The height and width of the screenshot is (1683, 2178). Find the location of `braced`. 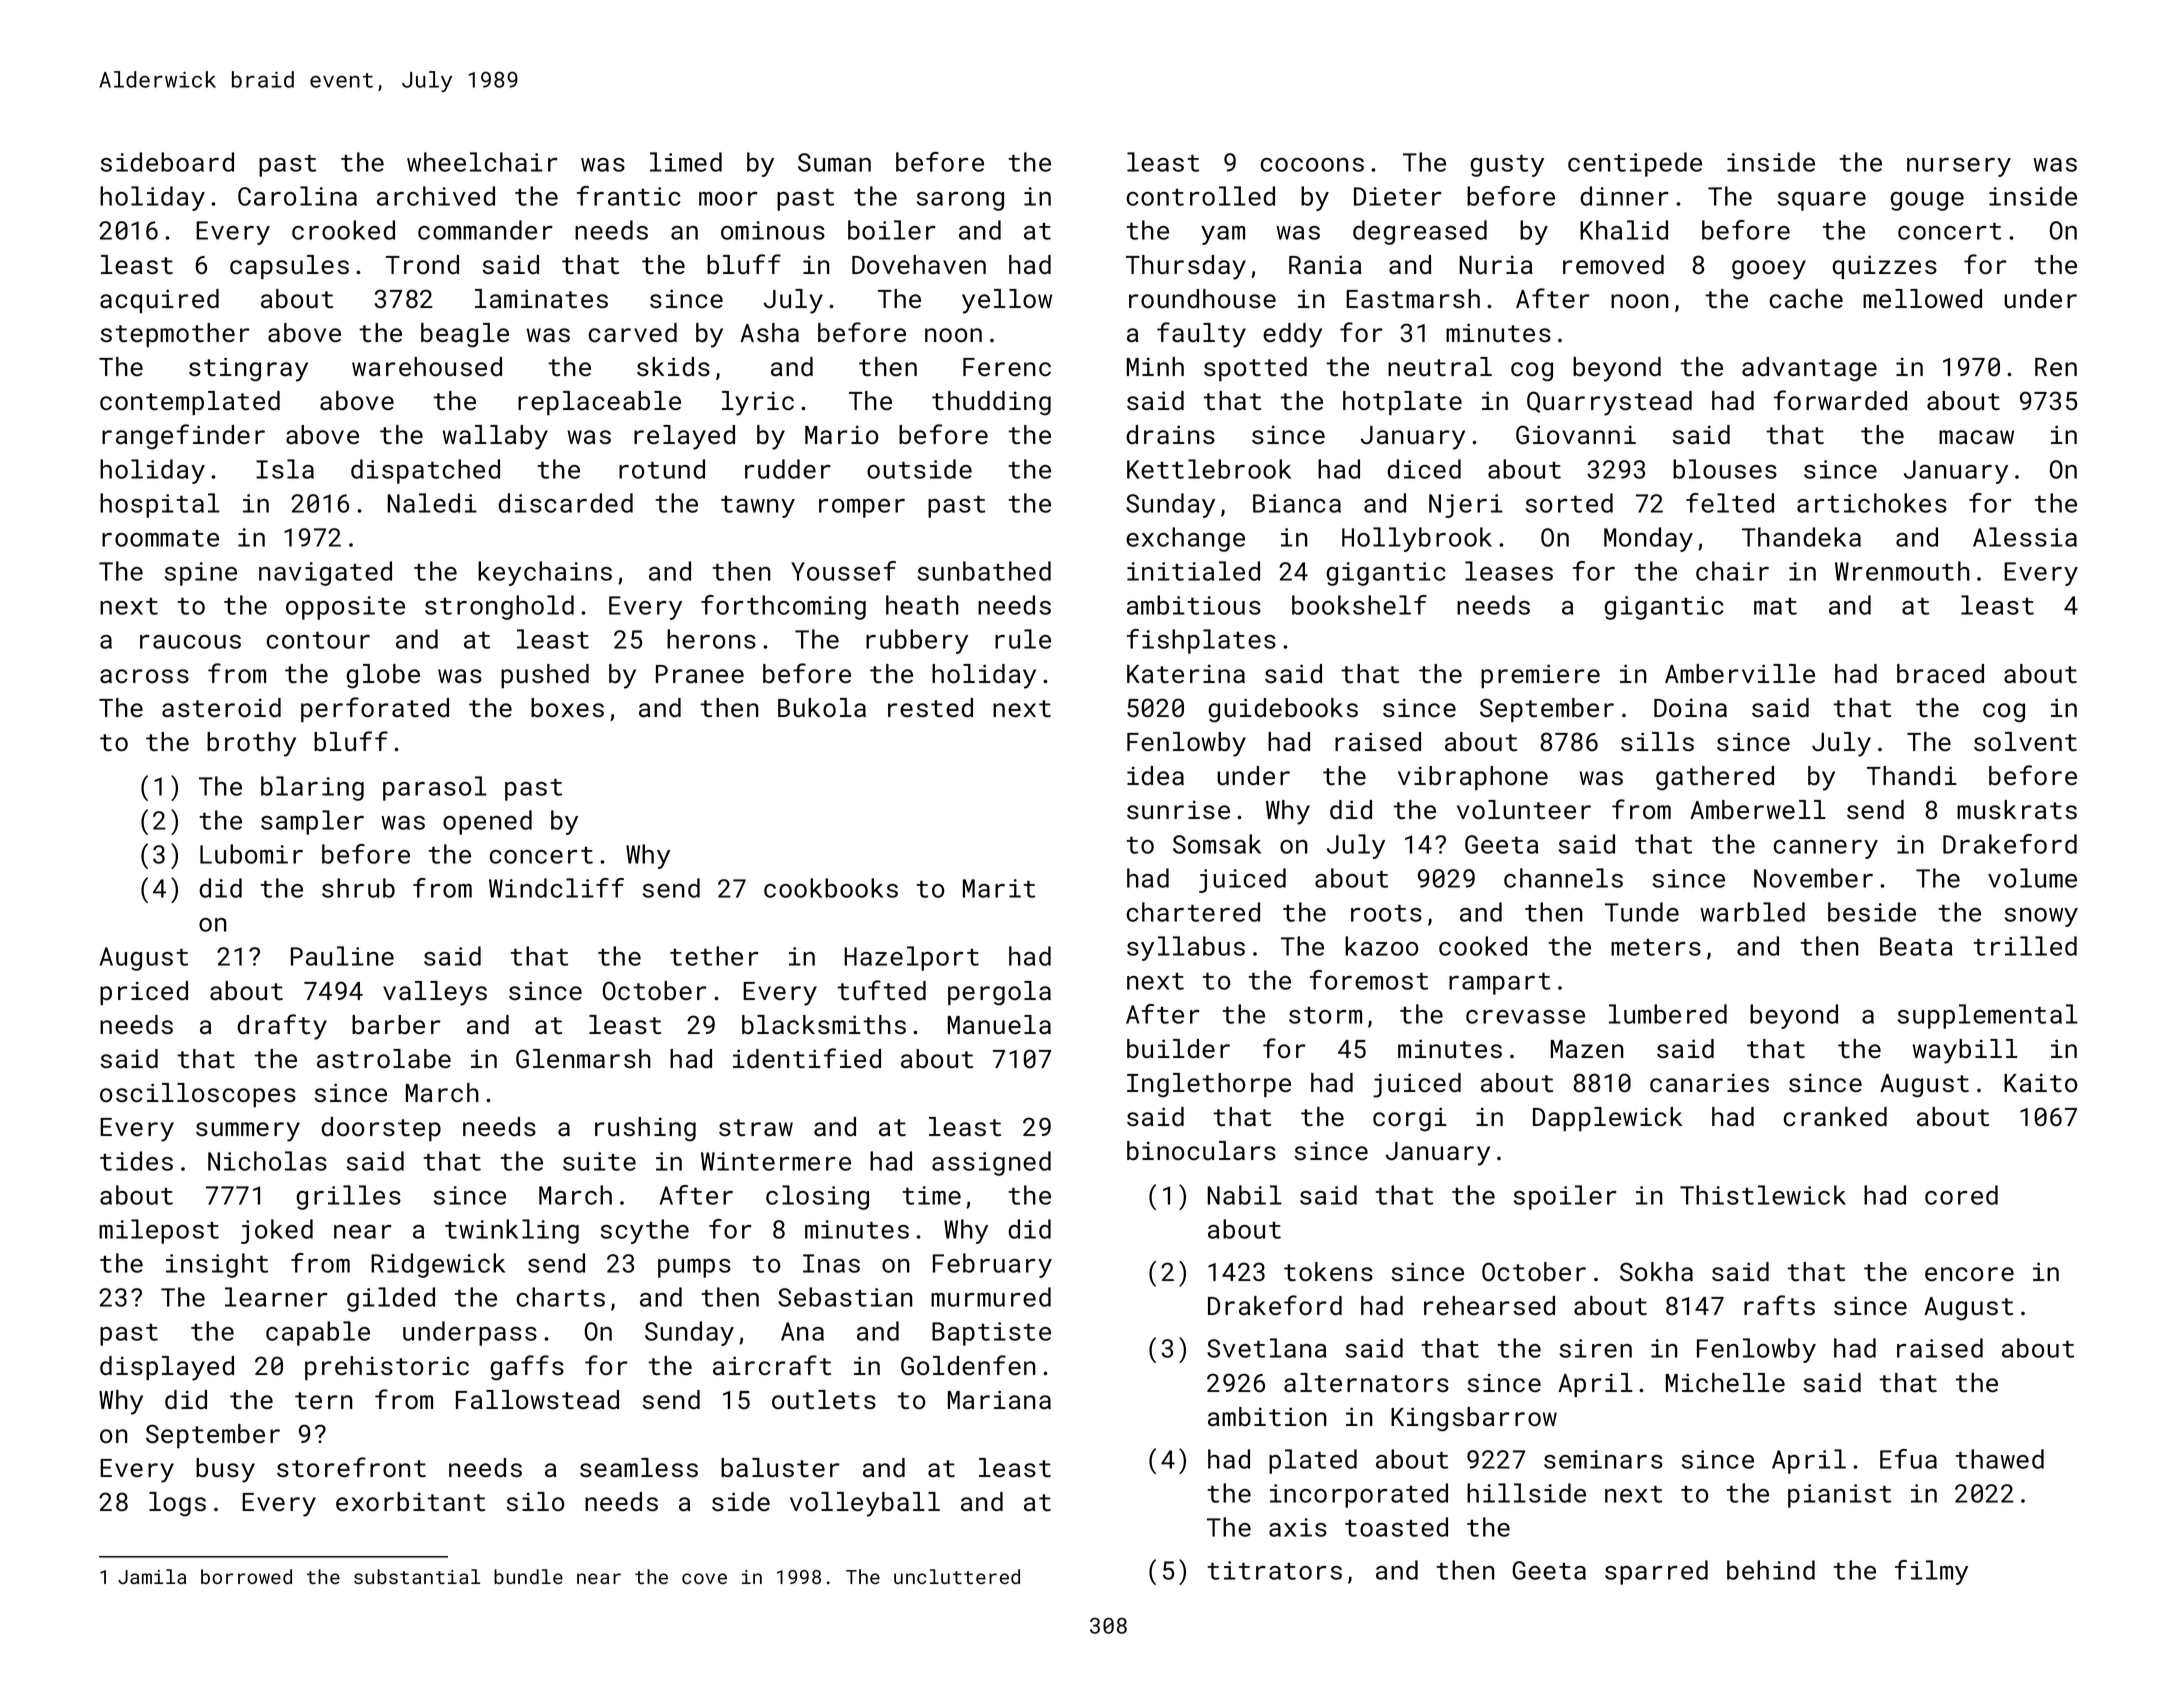

braced is located at coordinates (1940, 674).
